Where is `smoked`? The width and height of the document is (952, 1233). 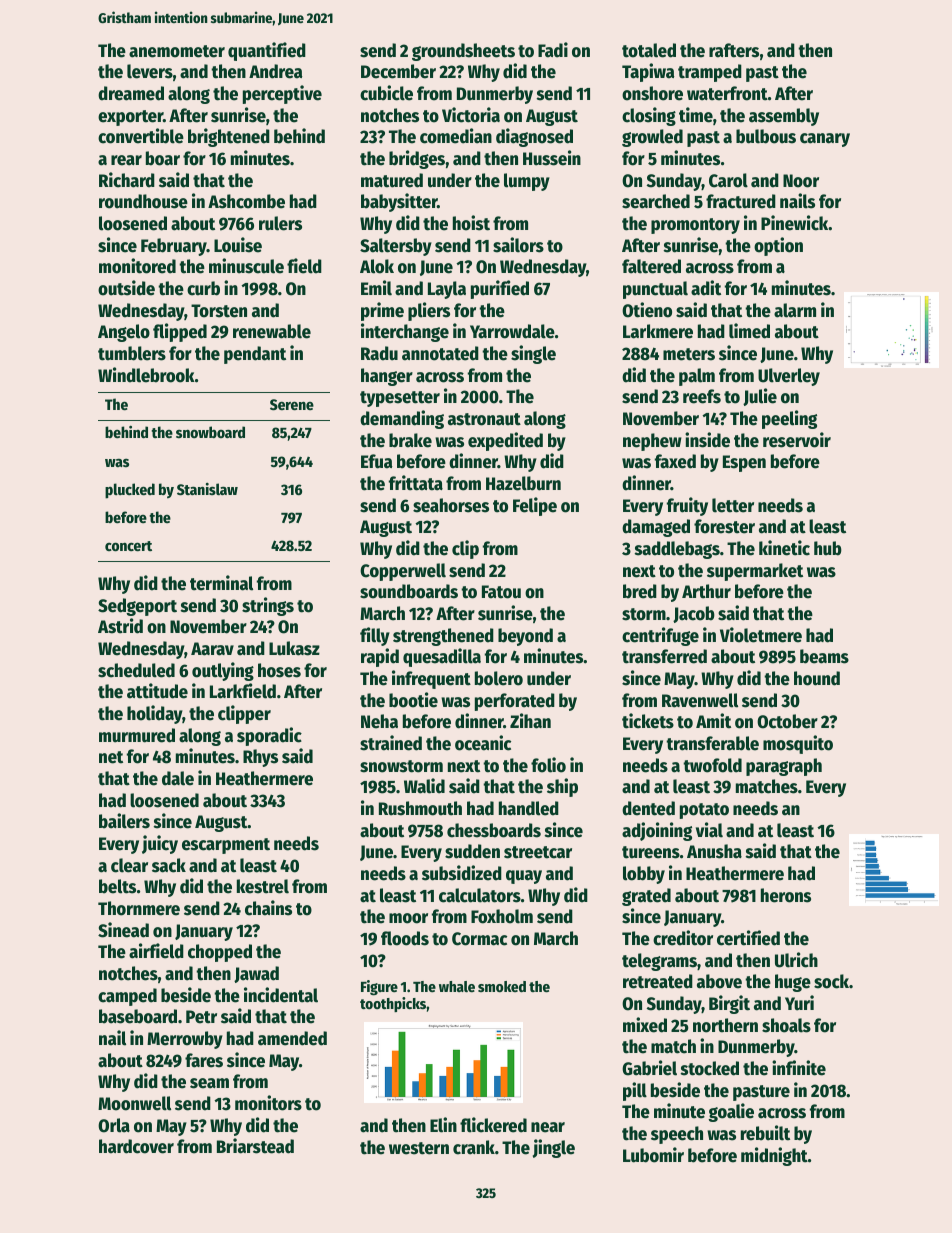 smoked is located at coordinates (502, 986).
